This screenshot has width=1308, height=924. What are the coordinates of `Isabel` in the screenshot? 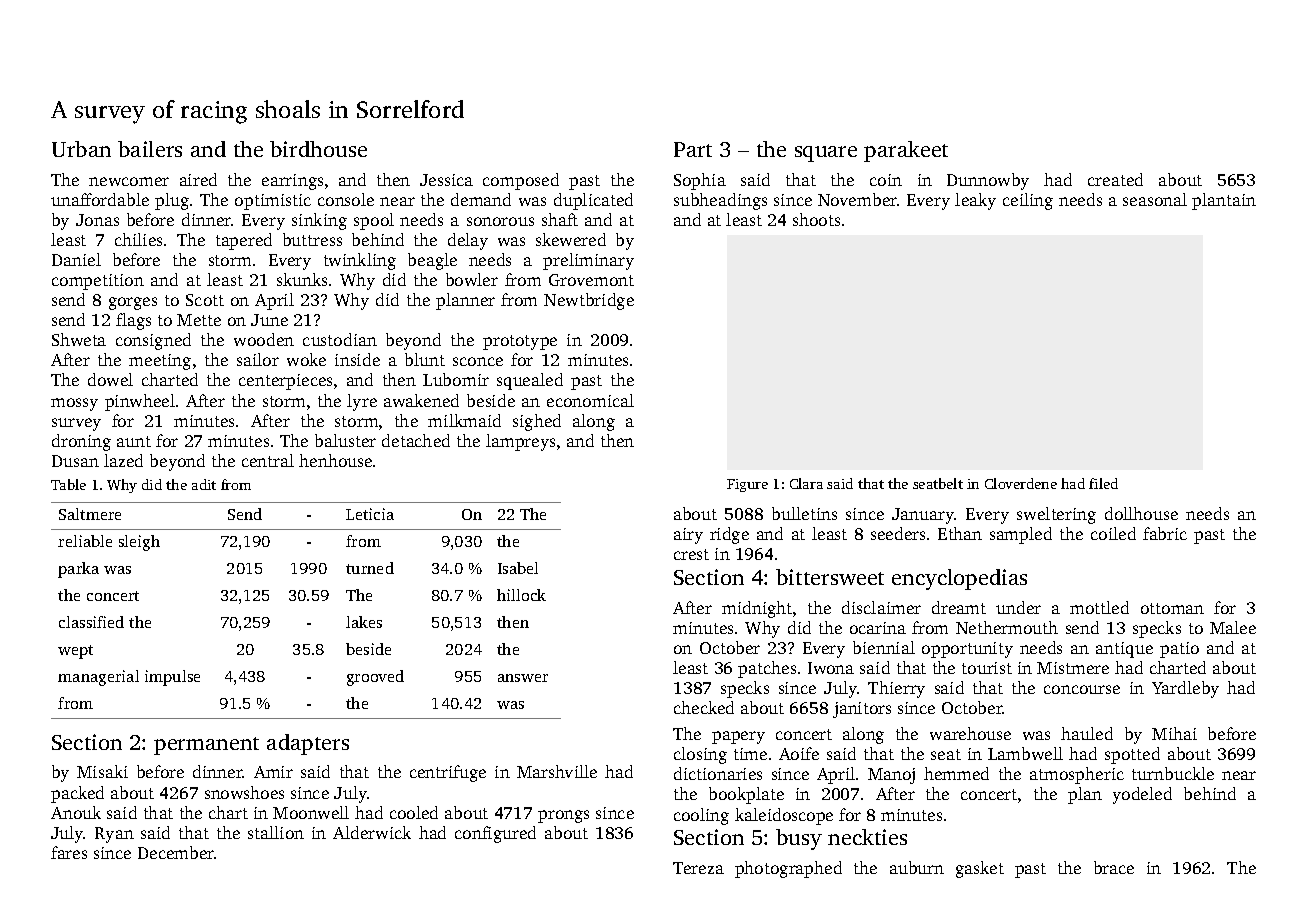 It's located at (518, 568).
